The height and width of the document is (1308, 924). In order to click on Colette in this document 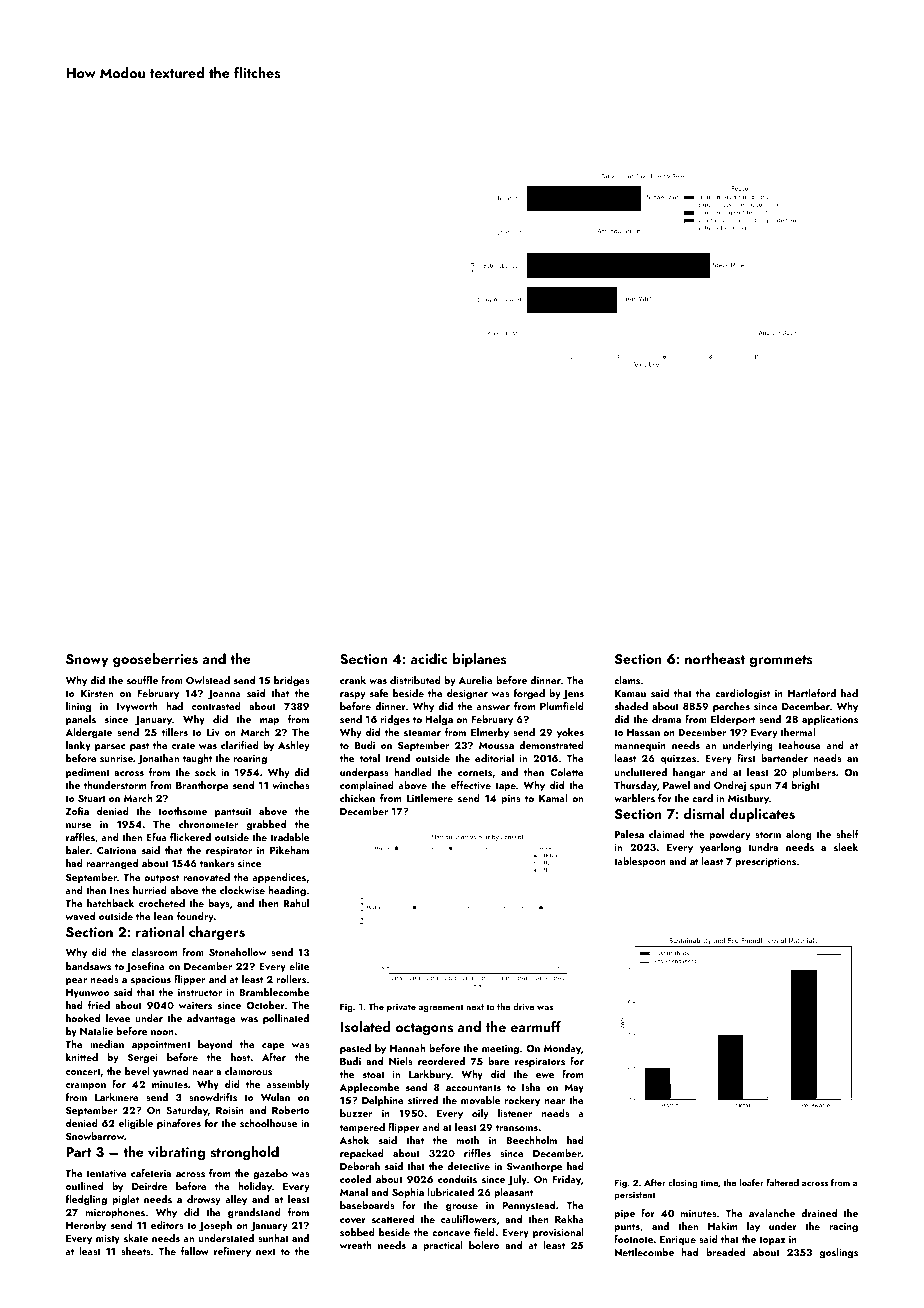, I will do `click(567, 772)`.
